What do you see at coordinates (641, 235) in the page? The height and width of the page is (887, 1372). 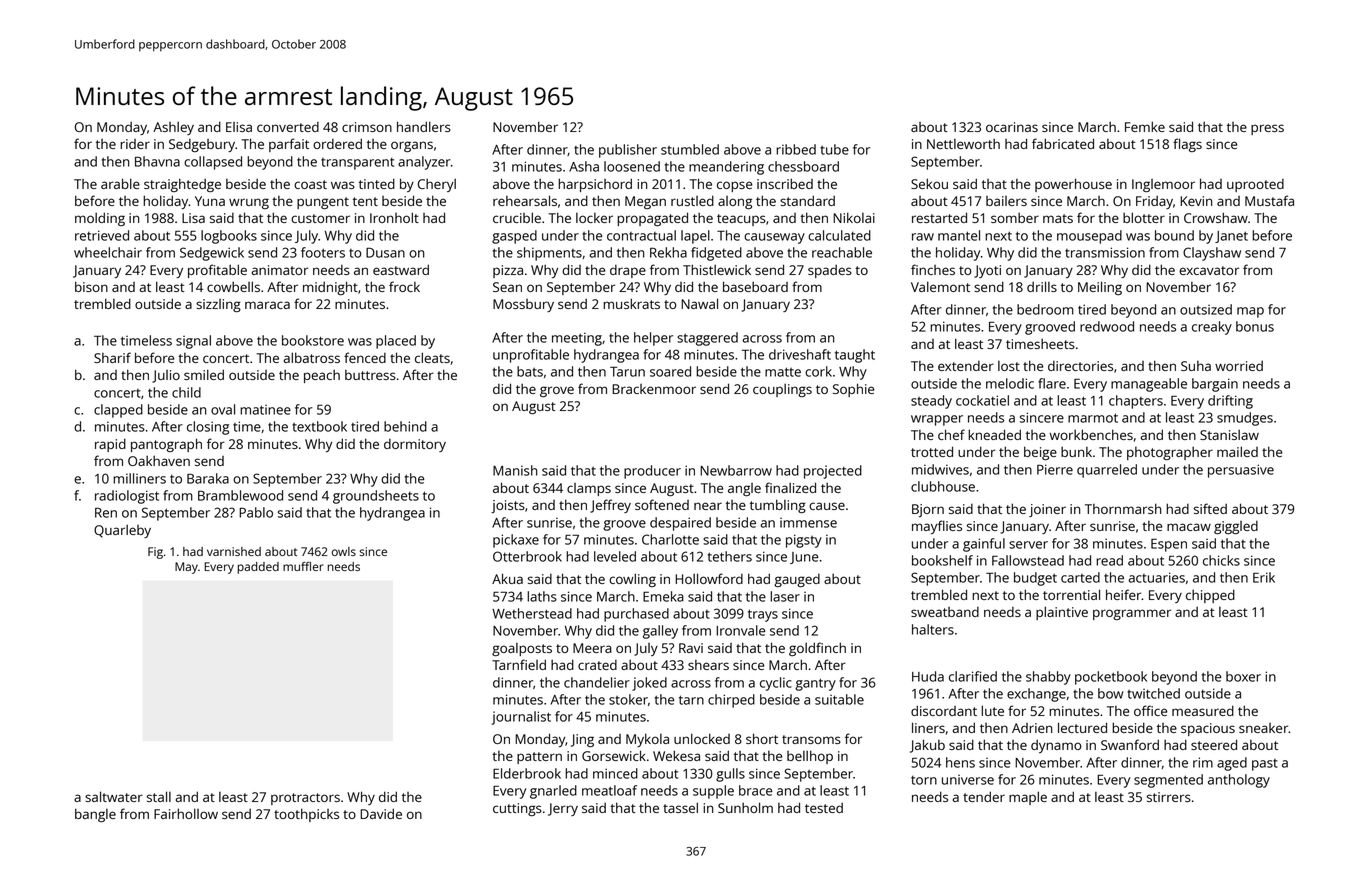 I see `contractual` at bounding box center [641, 235].
